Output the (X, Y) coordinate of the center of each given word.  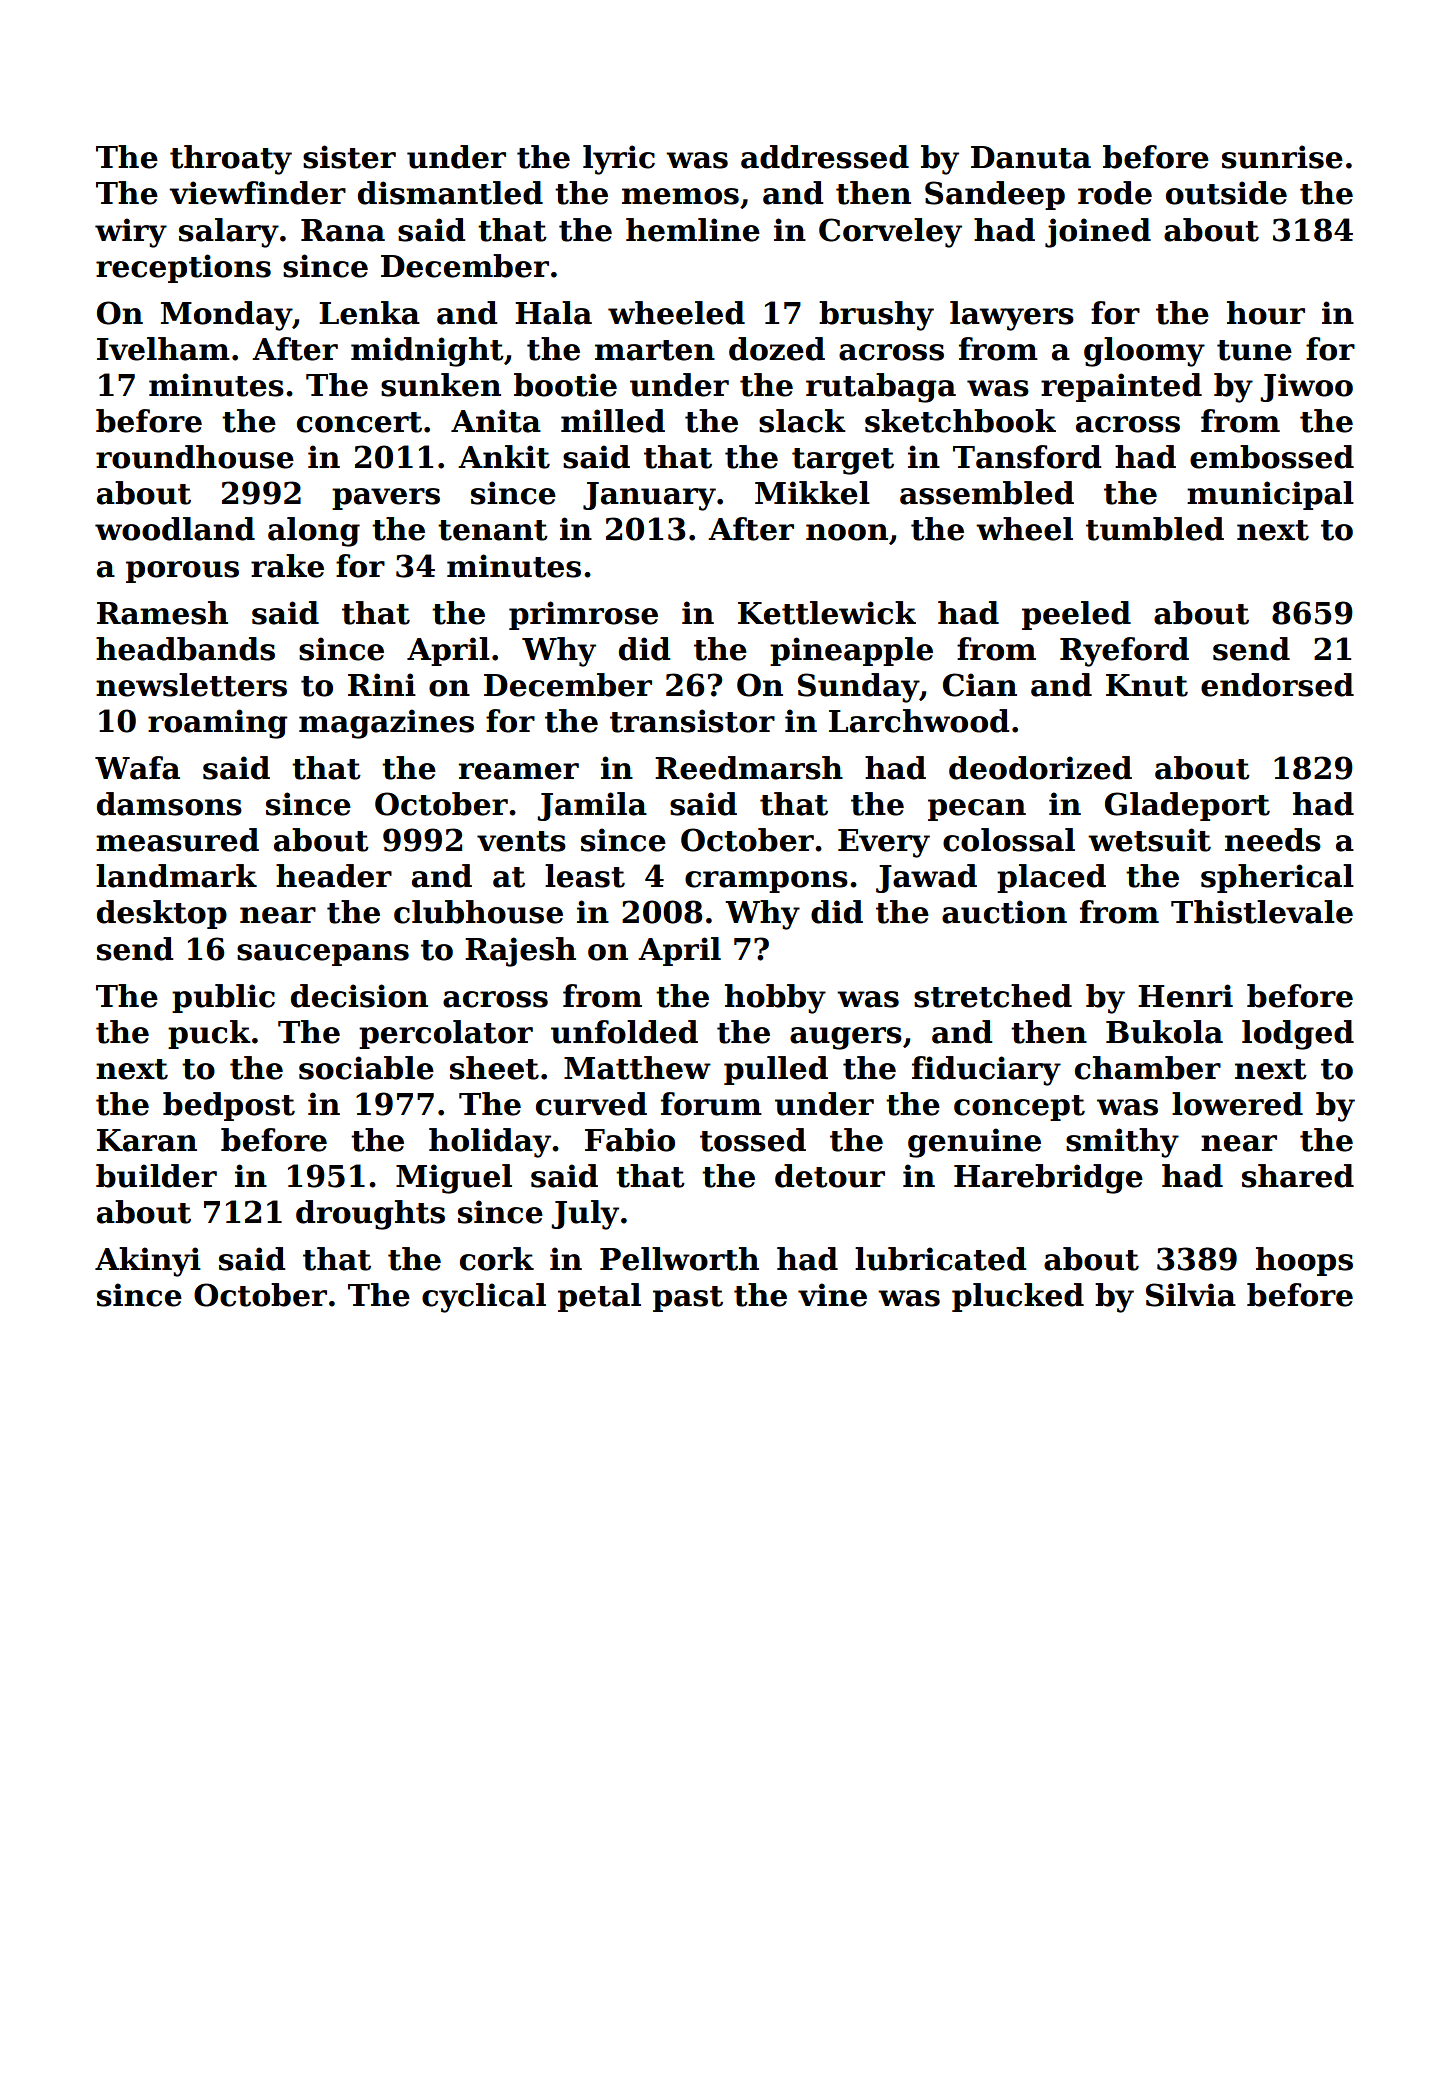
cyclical (484, 1298)
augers (846, 1038)
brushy (876, 316)
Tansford (1027, 457)
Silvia (1191, 1295)
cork (497, 1259)
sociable (366, 1068)
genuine (974, 1143)
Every (884, 843)
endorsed (1277, 685)
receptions (183, 268)
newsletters (191, 685)
